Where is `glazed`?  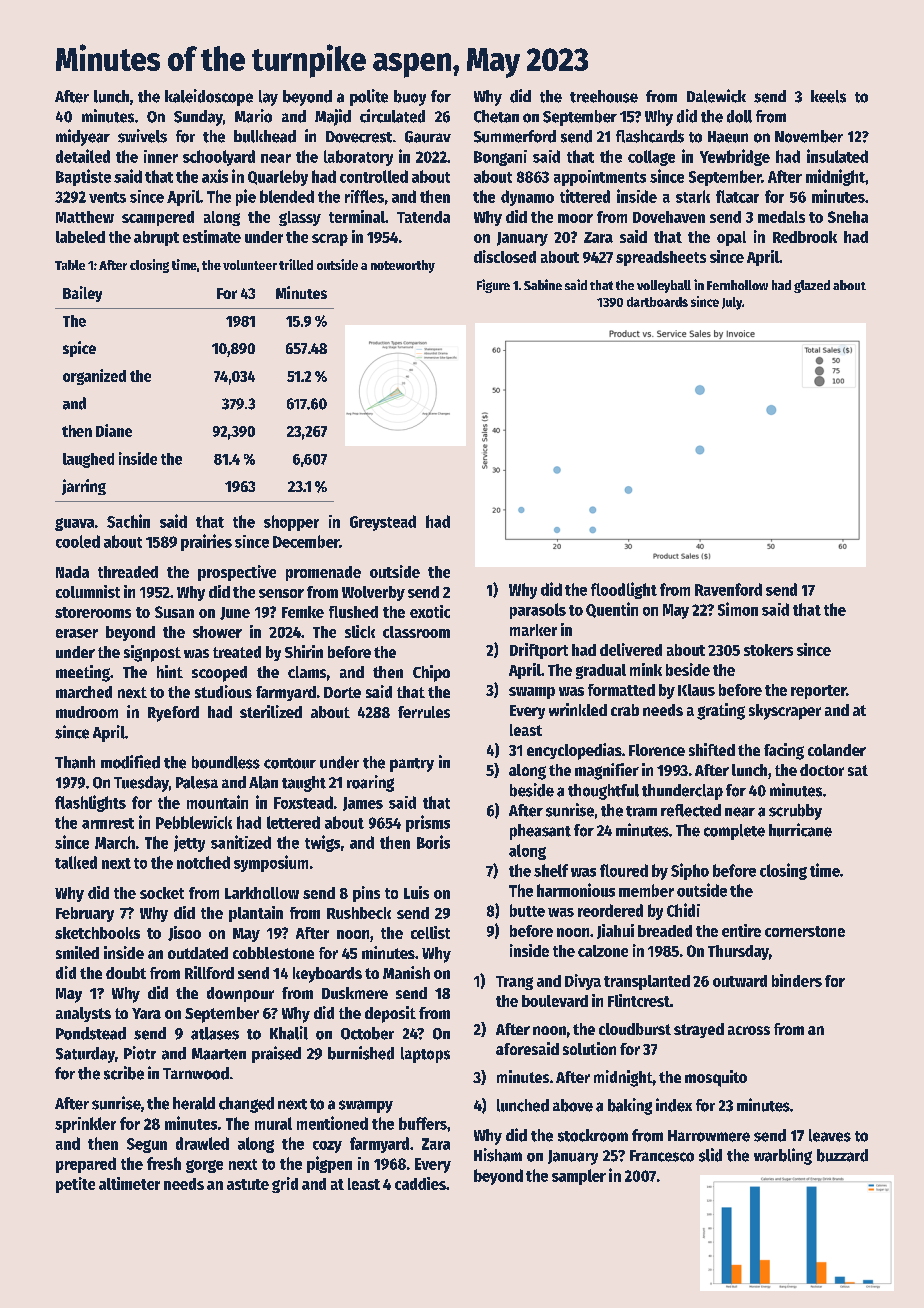
glazed is located at coordinates (812, 286).
